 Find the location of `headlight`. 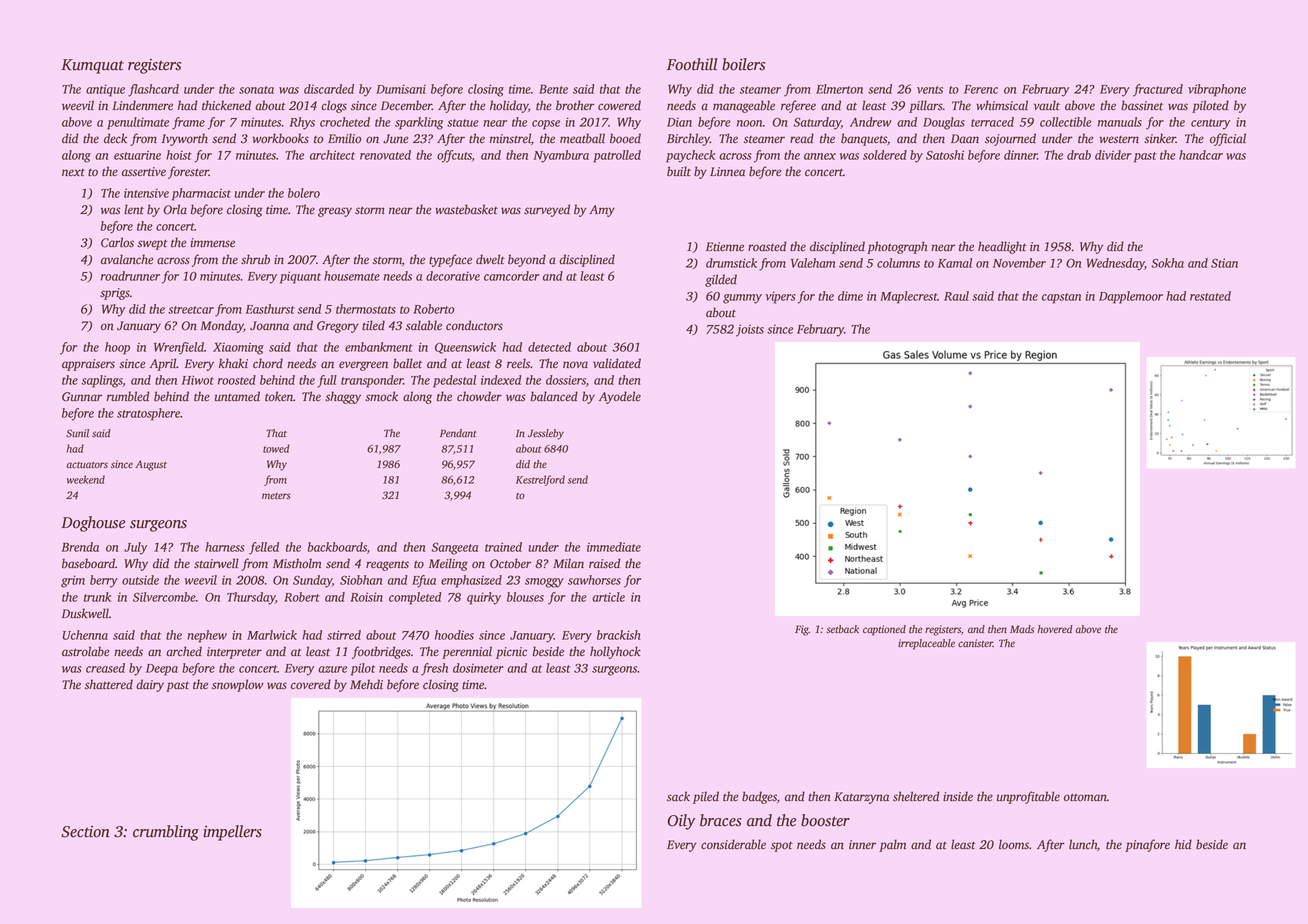

headlight is located at coordinates (1002, 247).
